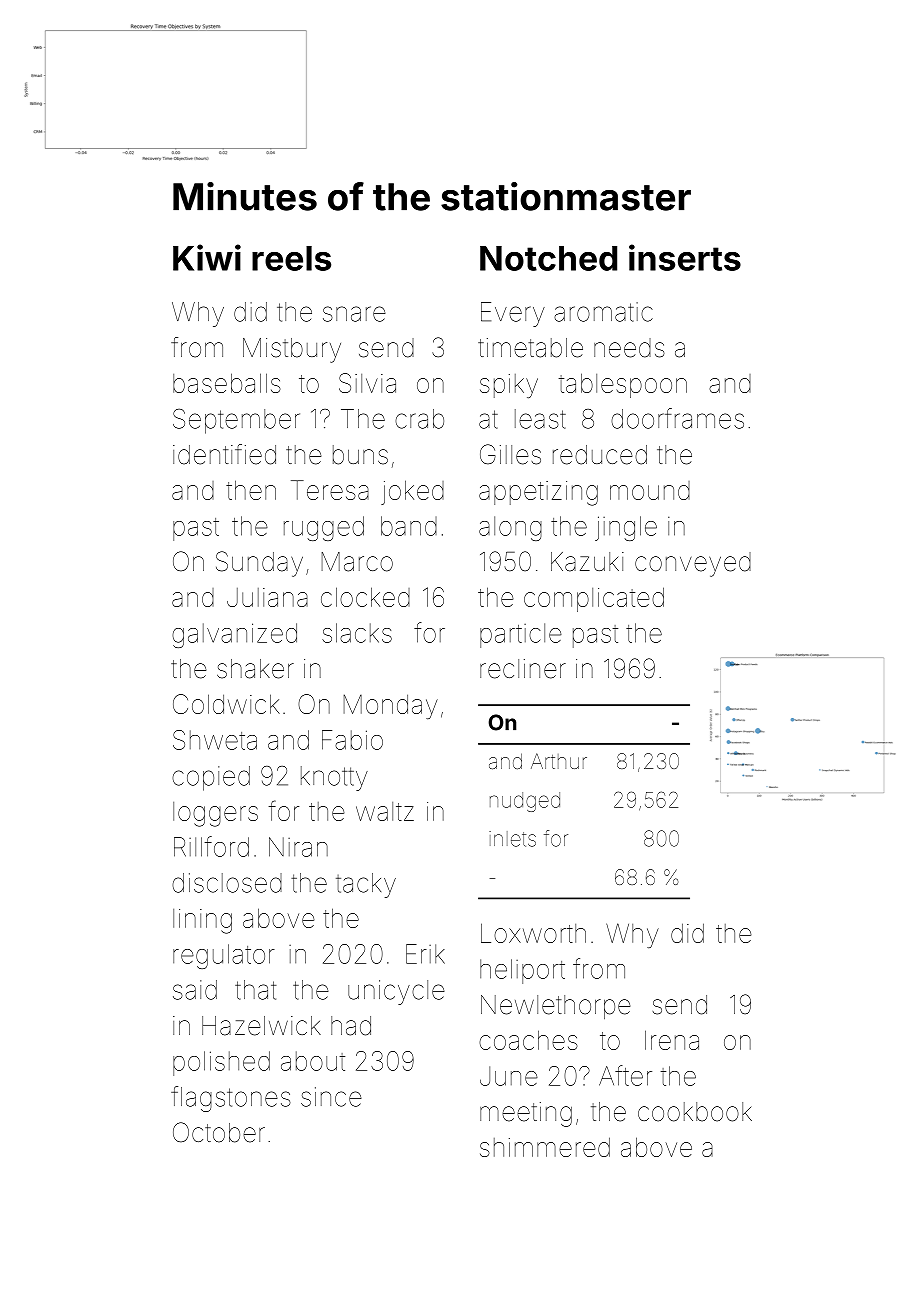  I want to click on baseballs, so click(227, 383).
